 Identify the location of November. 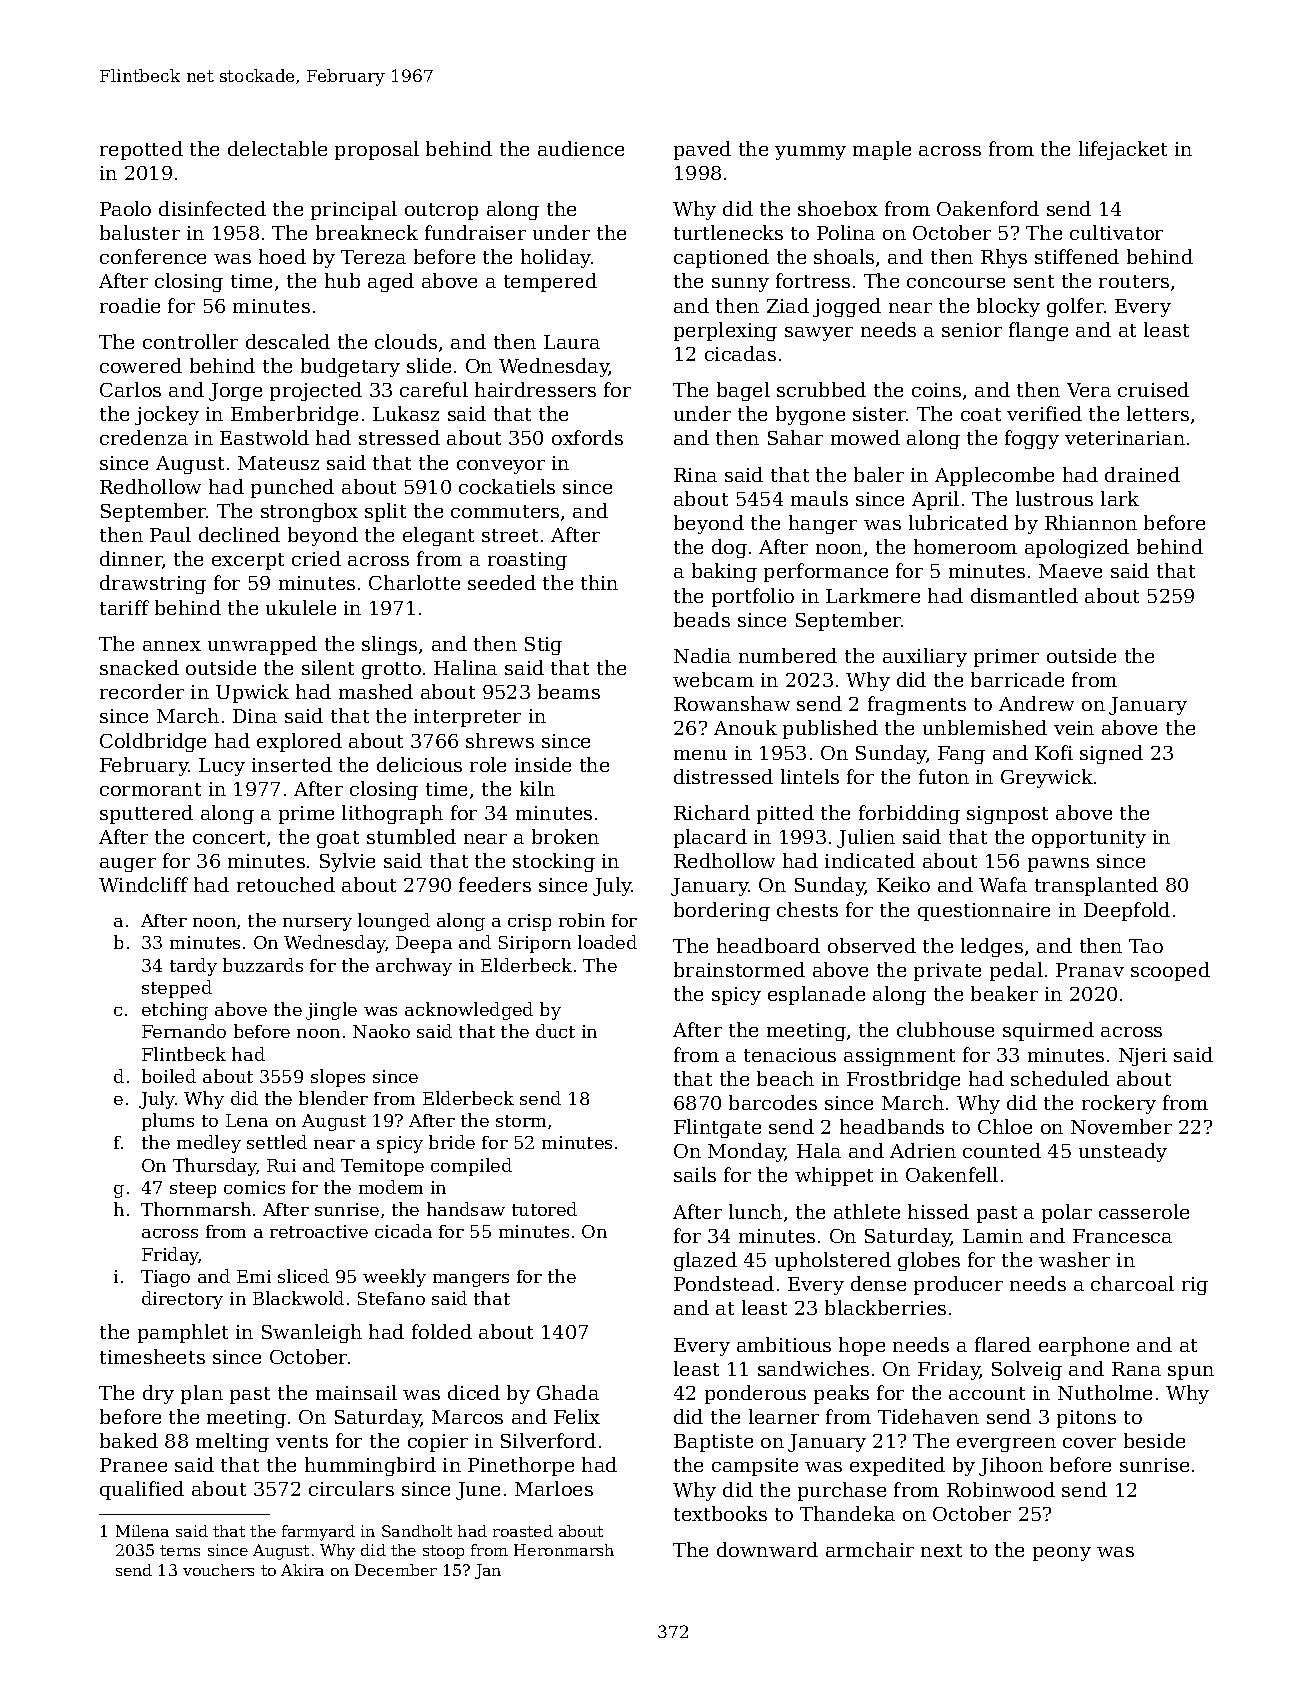
(1121, 1126).
